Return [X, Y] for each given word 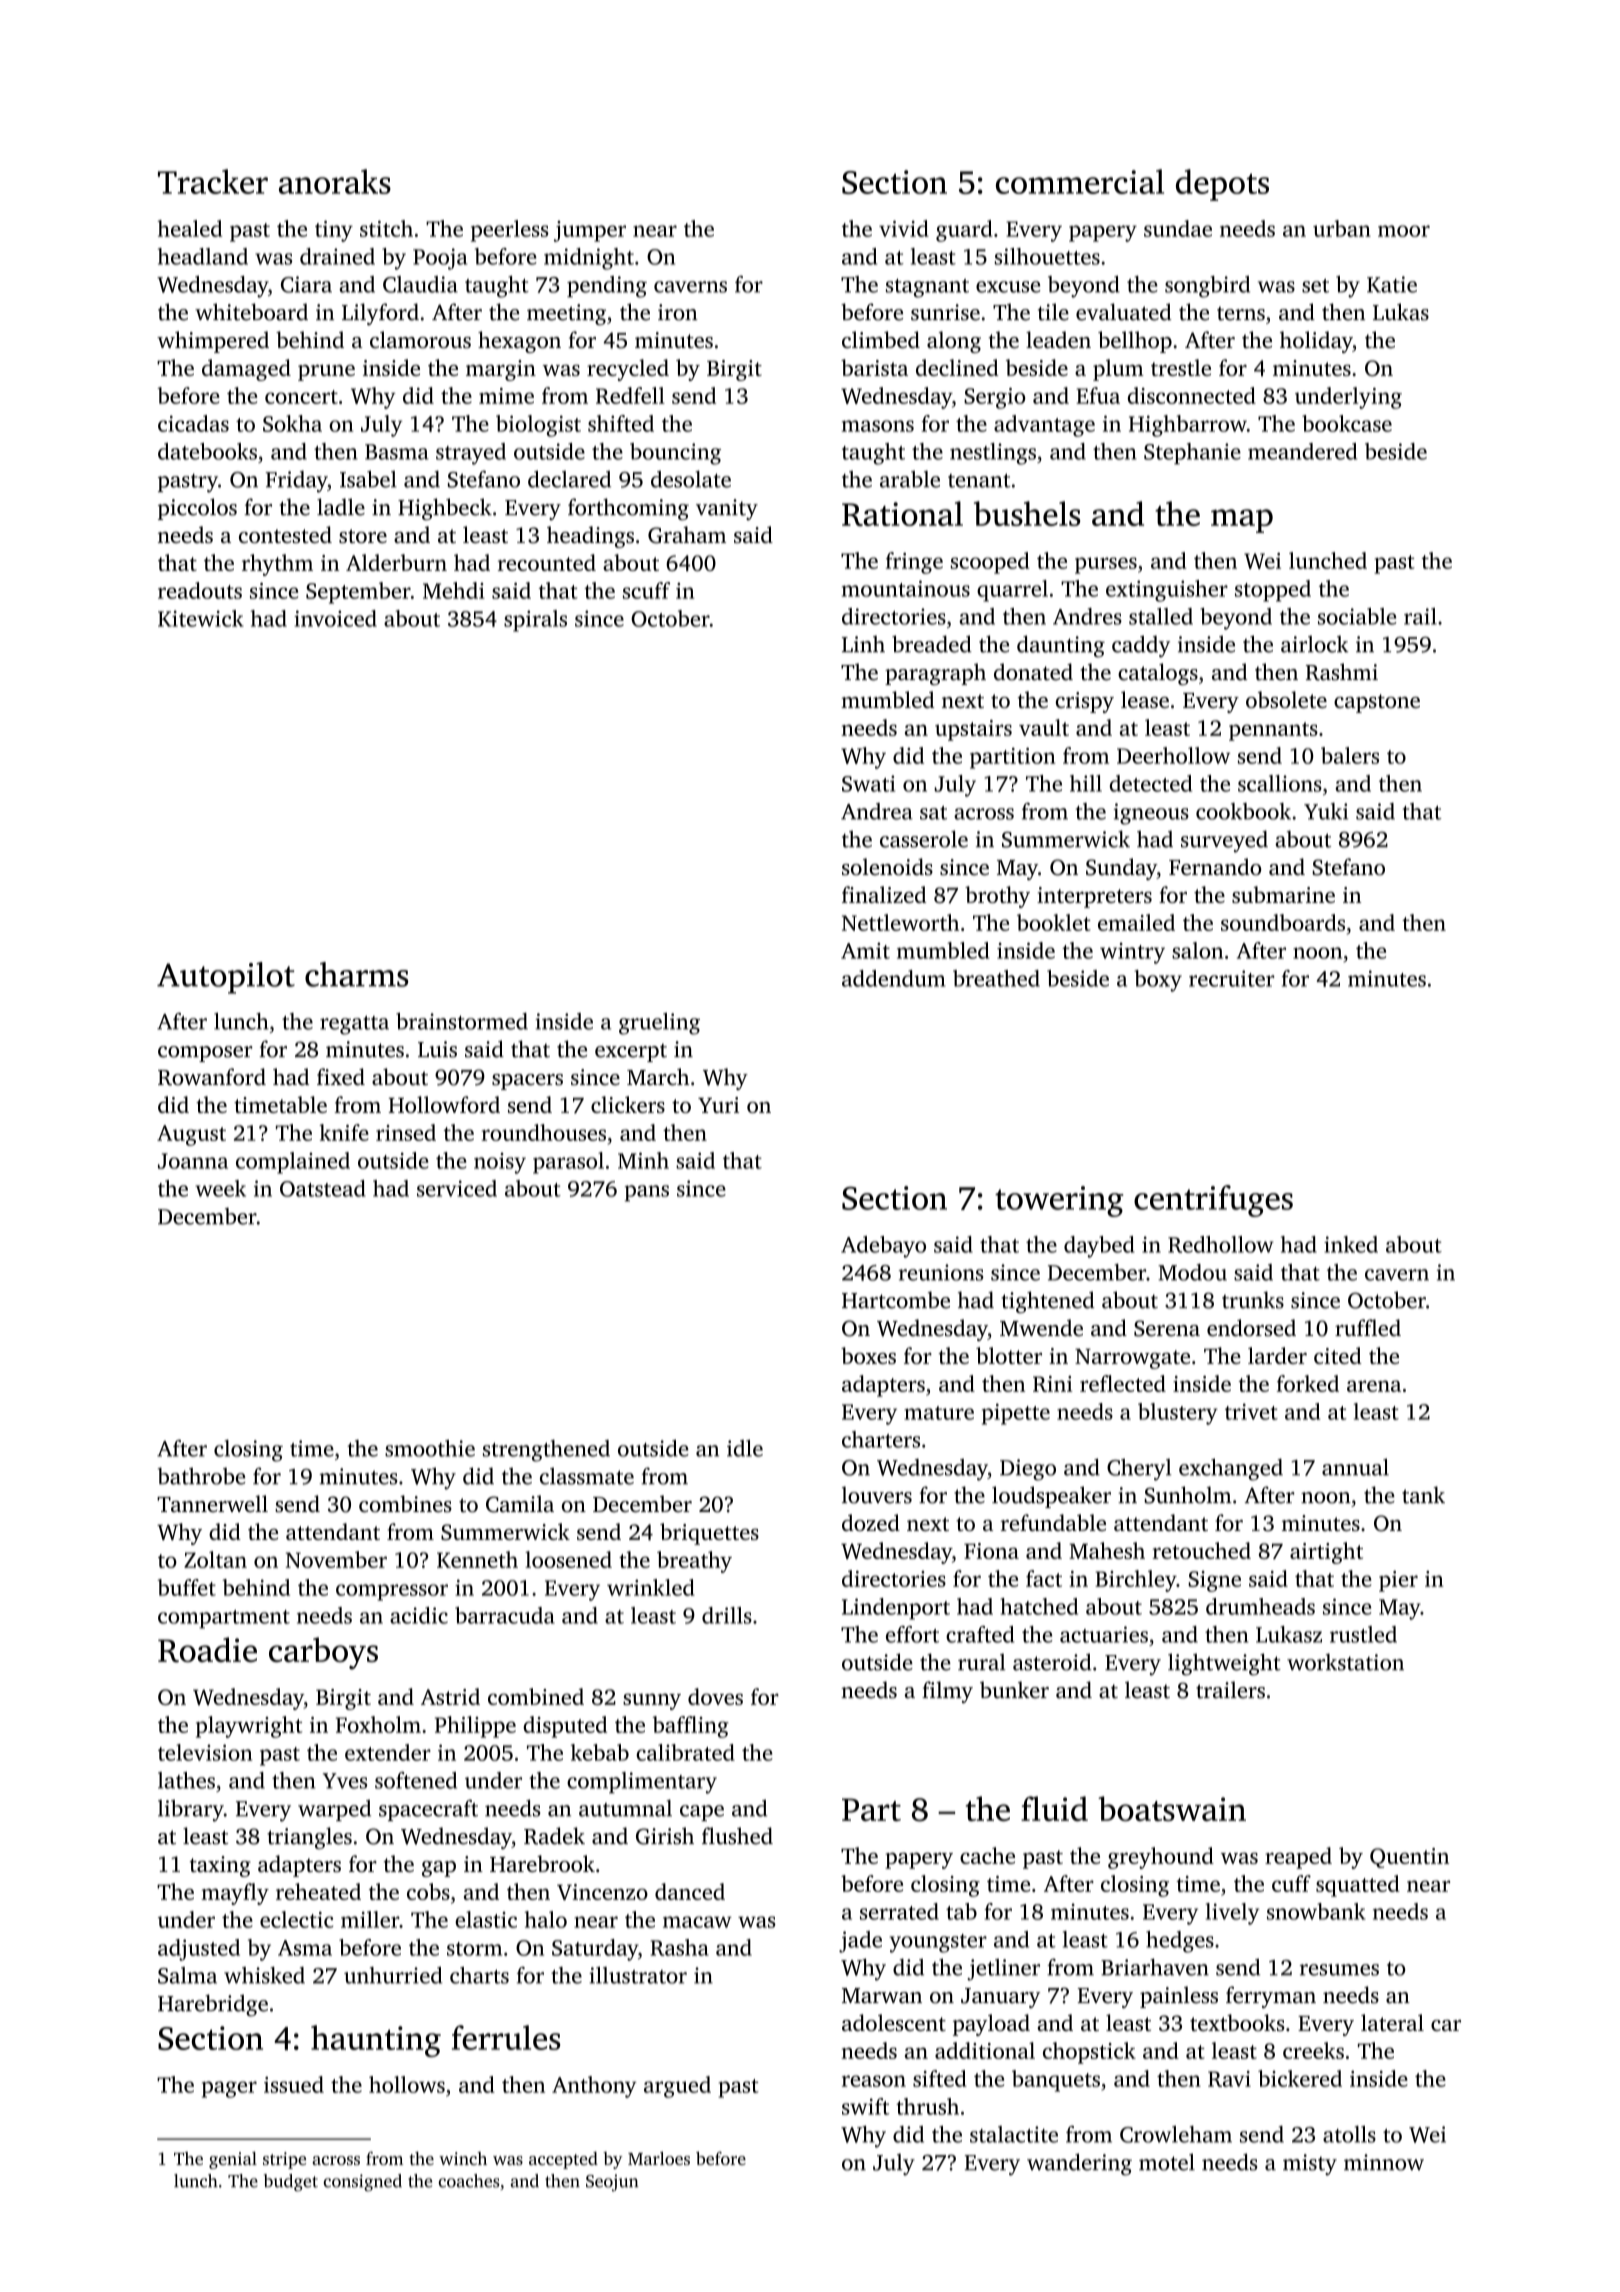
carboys [323, 1653]
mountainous [906, 588]
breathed [996, 978]
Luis [437, 1049]
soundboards [1283, 922]
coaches [469, 2181]
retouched [1201, 1550]
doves [715, 1696]
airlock [1314, 644]
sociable [1357, 616]
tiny [334, 231]
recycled [628, 370]
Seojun [612, 2183]
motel [1167, 2162]
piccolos [197, 509]
